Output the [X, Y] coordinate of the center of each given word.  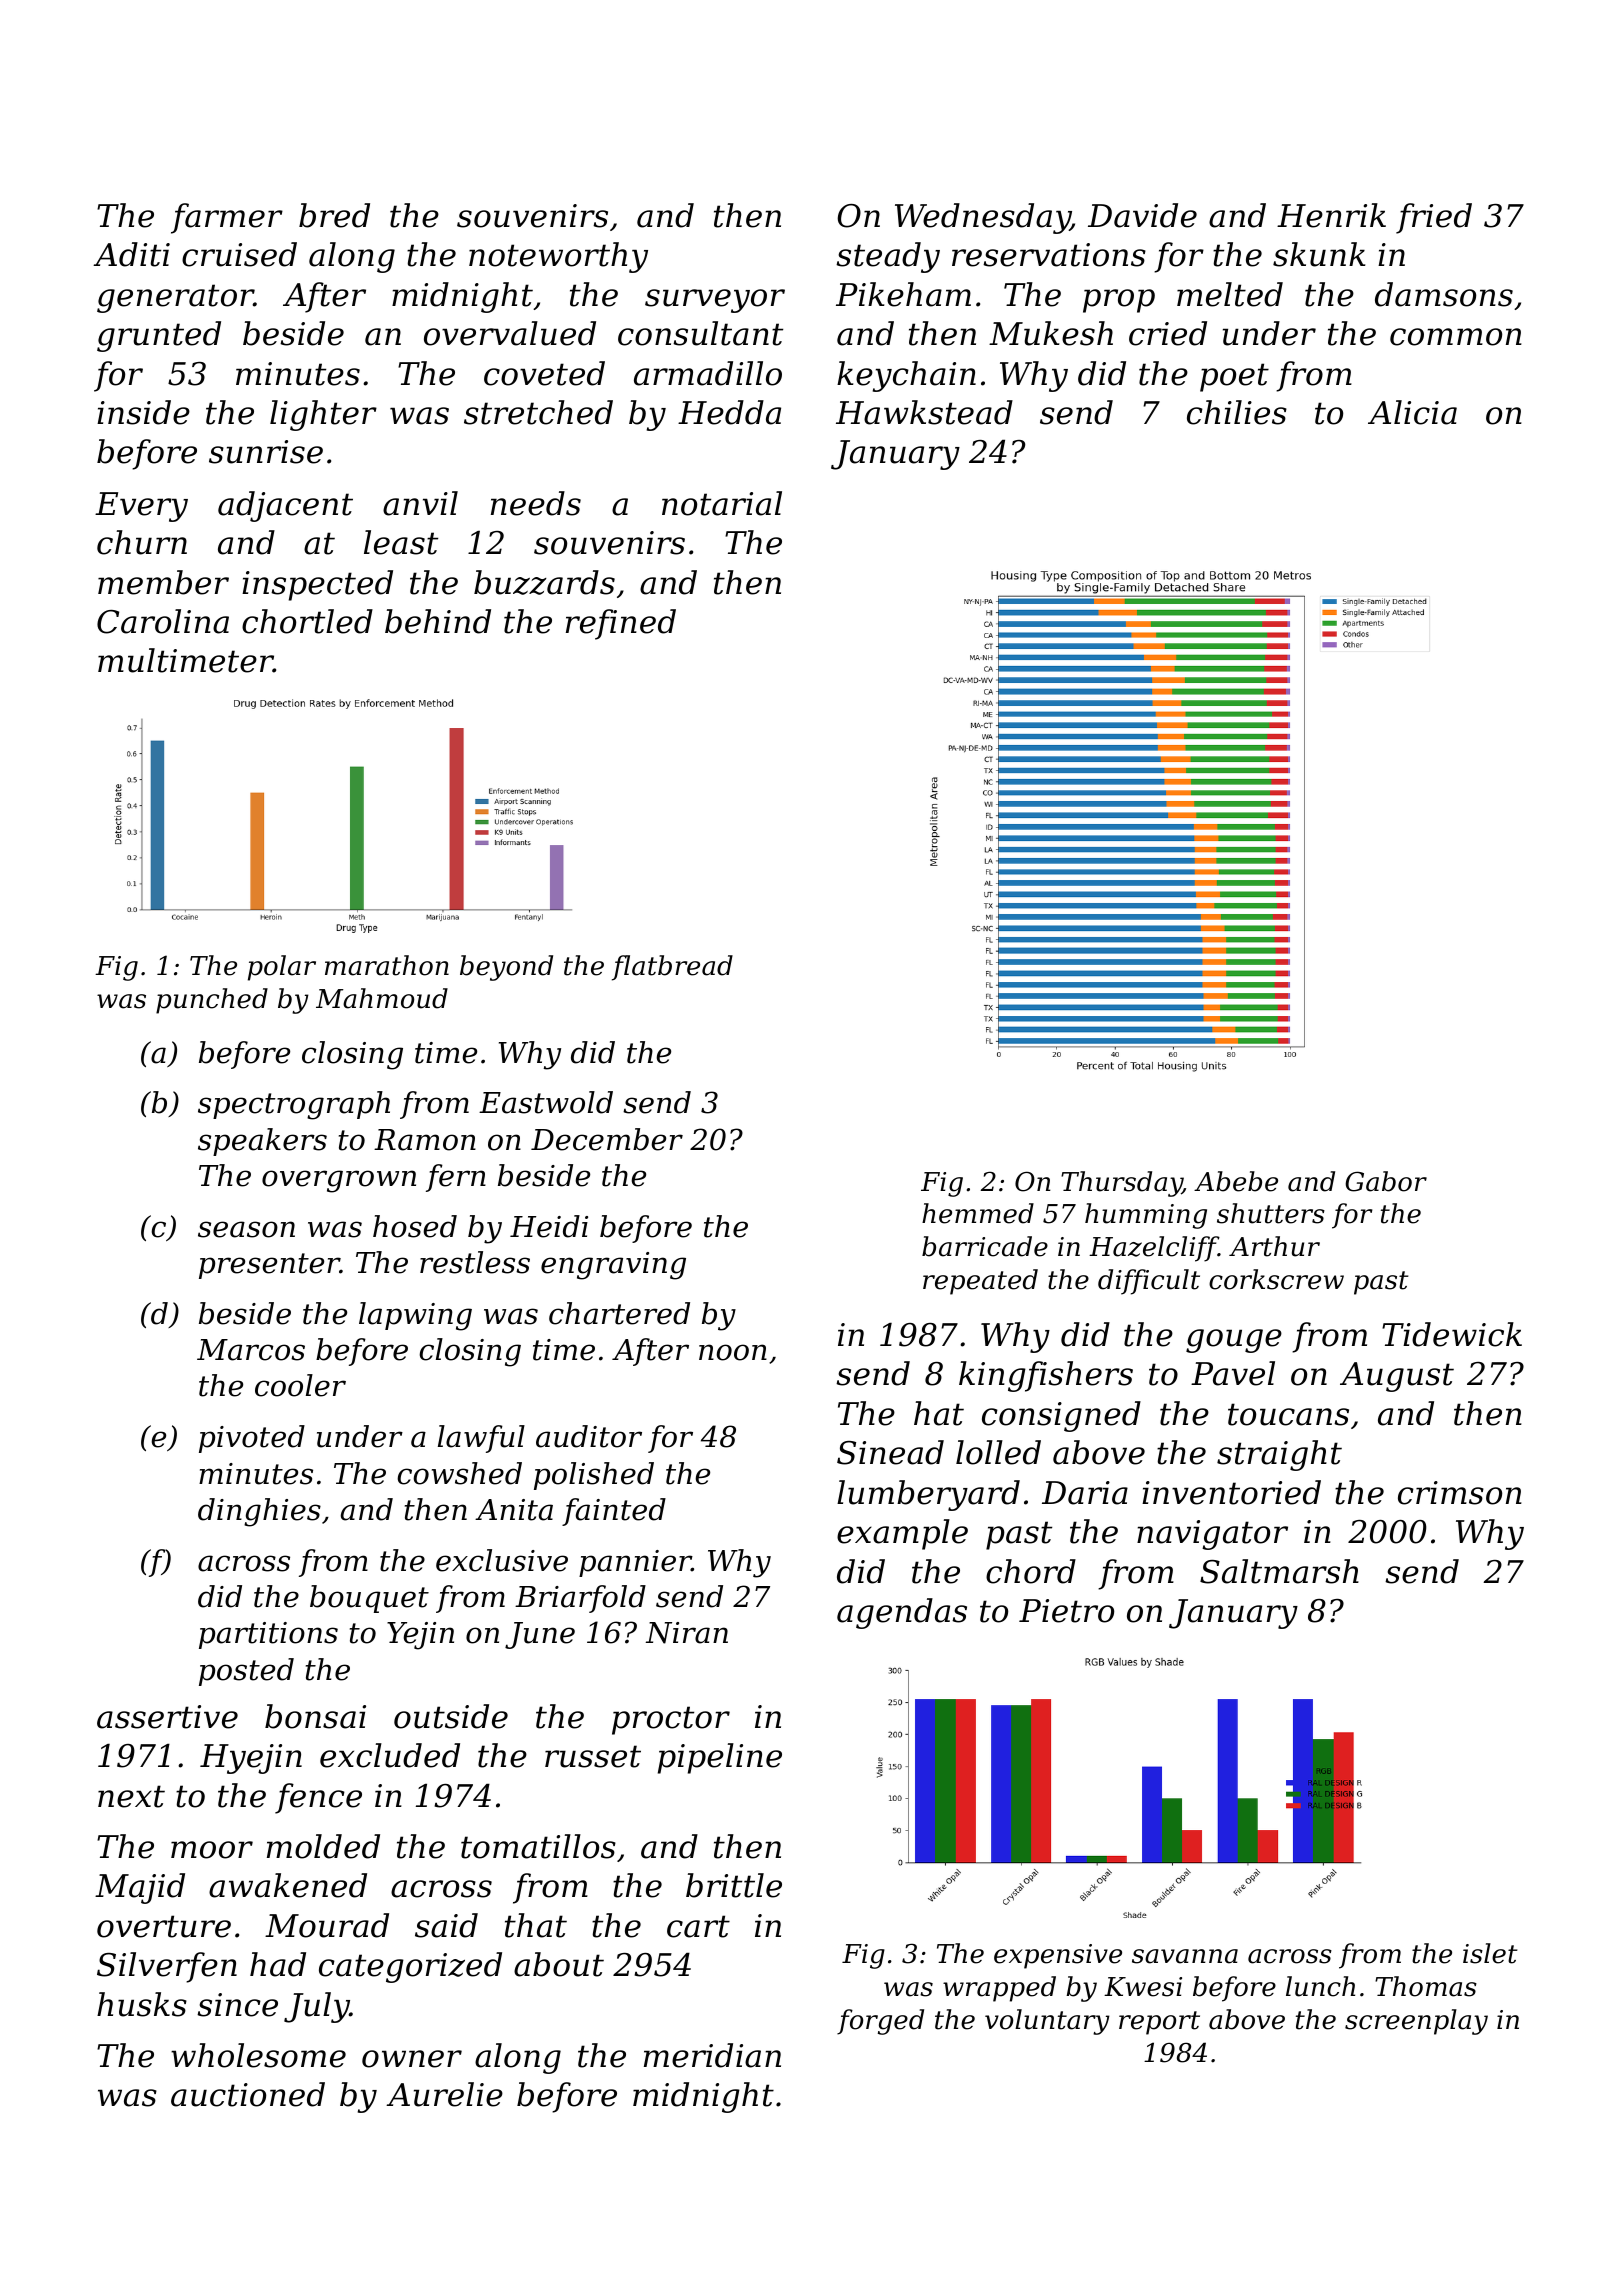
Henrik [1331, 215]
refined [621, 624]
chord [1031, 1571]
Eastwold [546, 1102]
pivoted [252, 1439]
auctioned [248, 2094]
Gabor [1386, 1181]
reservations [1049, 255]
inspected [317, 585]
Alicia [1412, 412]
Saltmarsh [1279, 1571]
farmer [227, 218]
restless [475, 1262]
